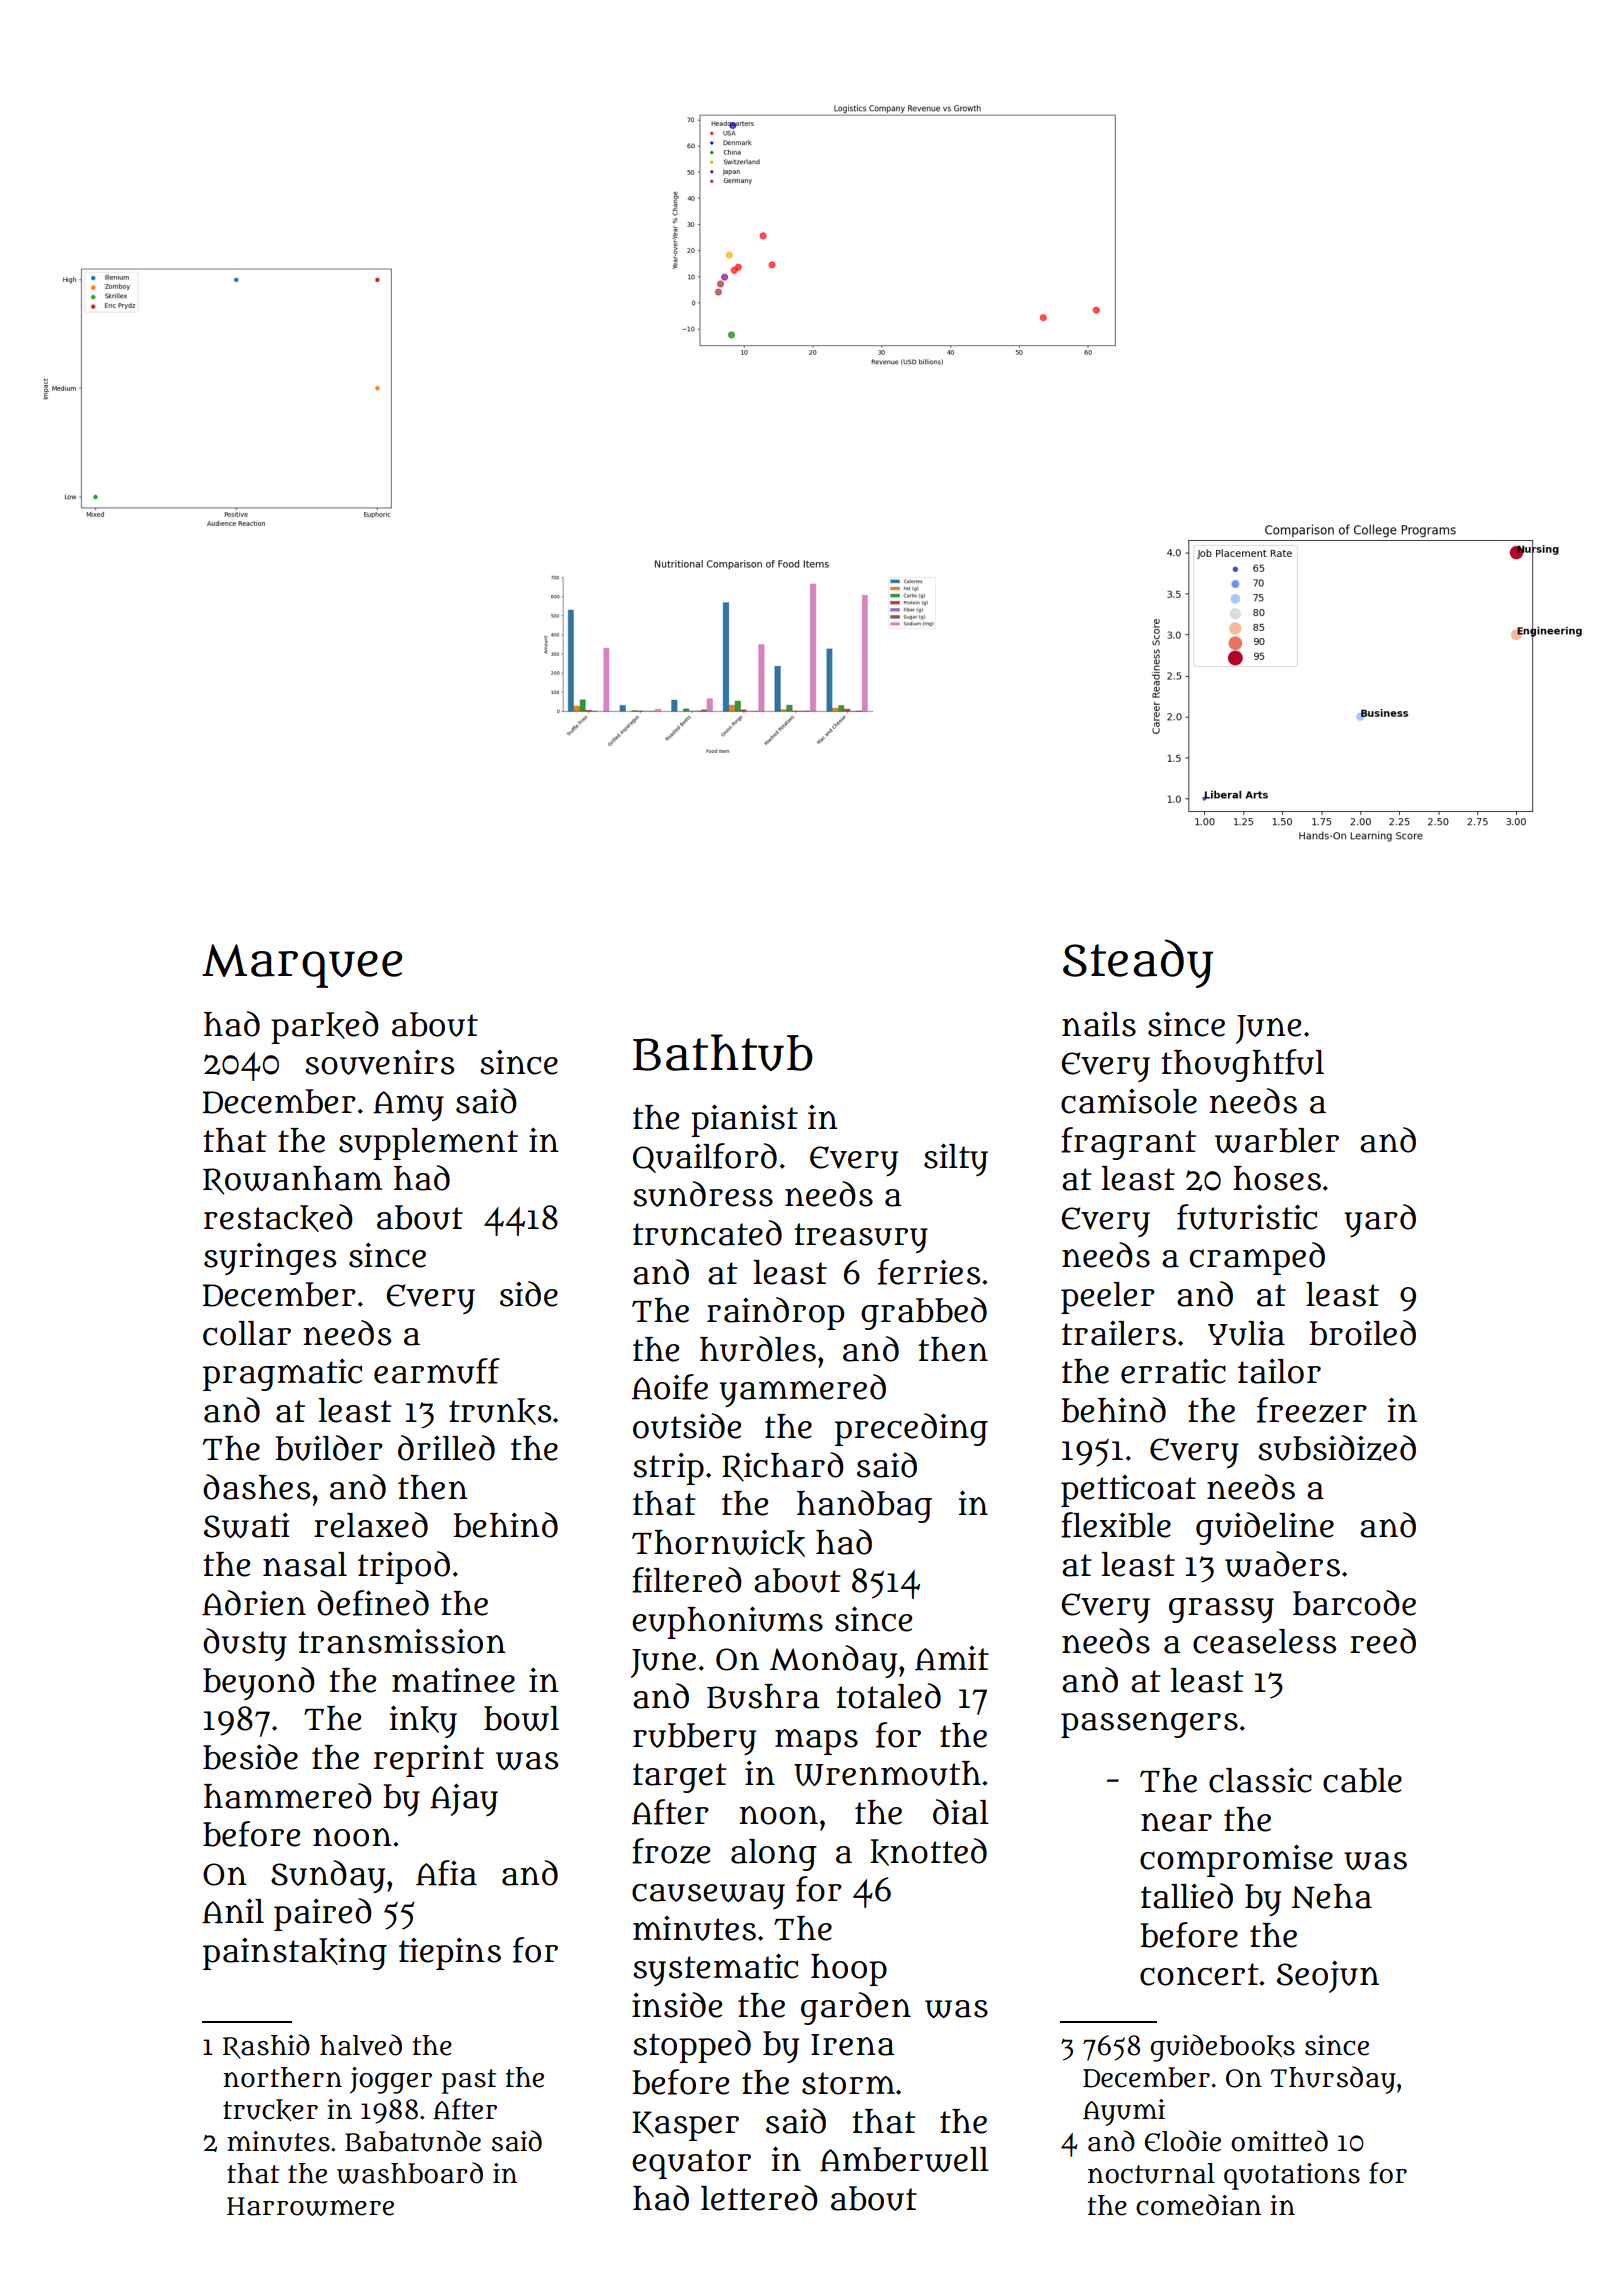 The image size is (1620, 2292). What do you see at coordinates (723, 1052) in the document?
I see `Bathtub` at bounding box center [723, 1052].
